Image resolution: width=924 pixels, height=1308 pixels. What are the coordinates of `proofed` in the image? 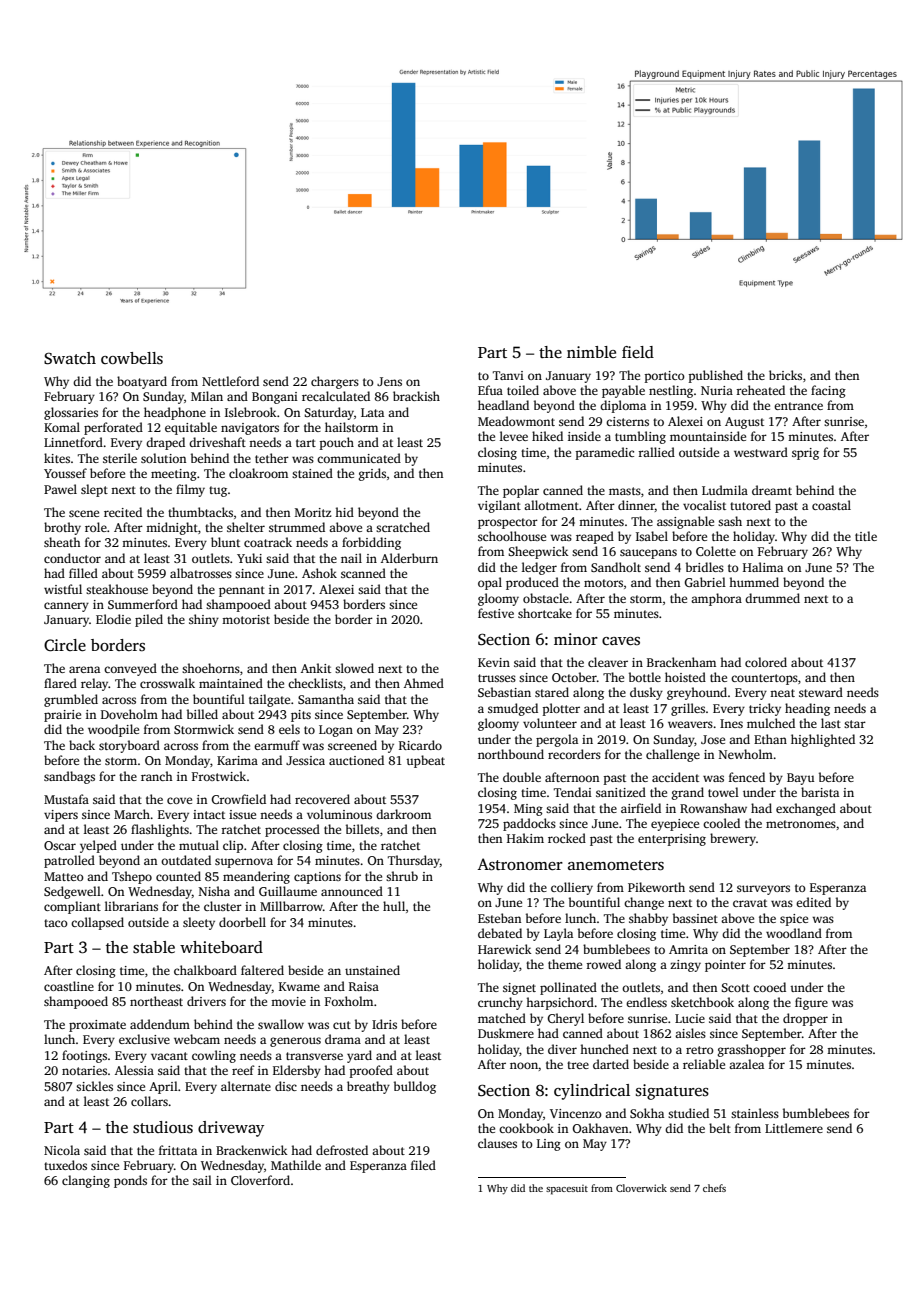 It's located at (371, 1071).
